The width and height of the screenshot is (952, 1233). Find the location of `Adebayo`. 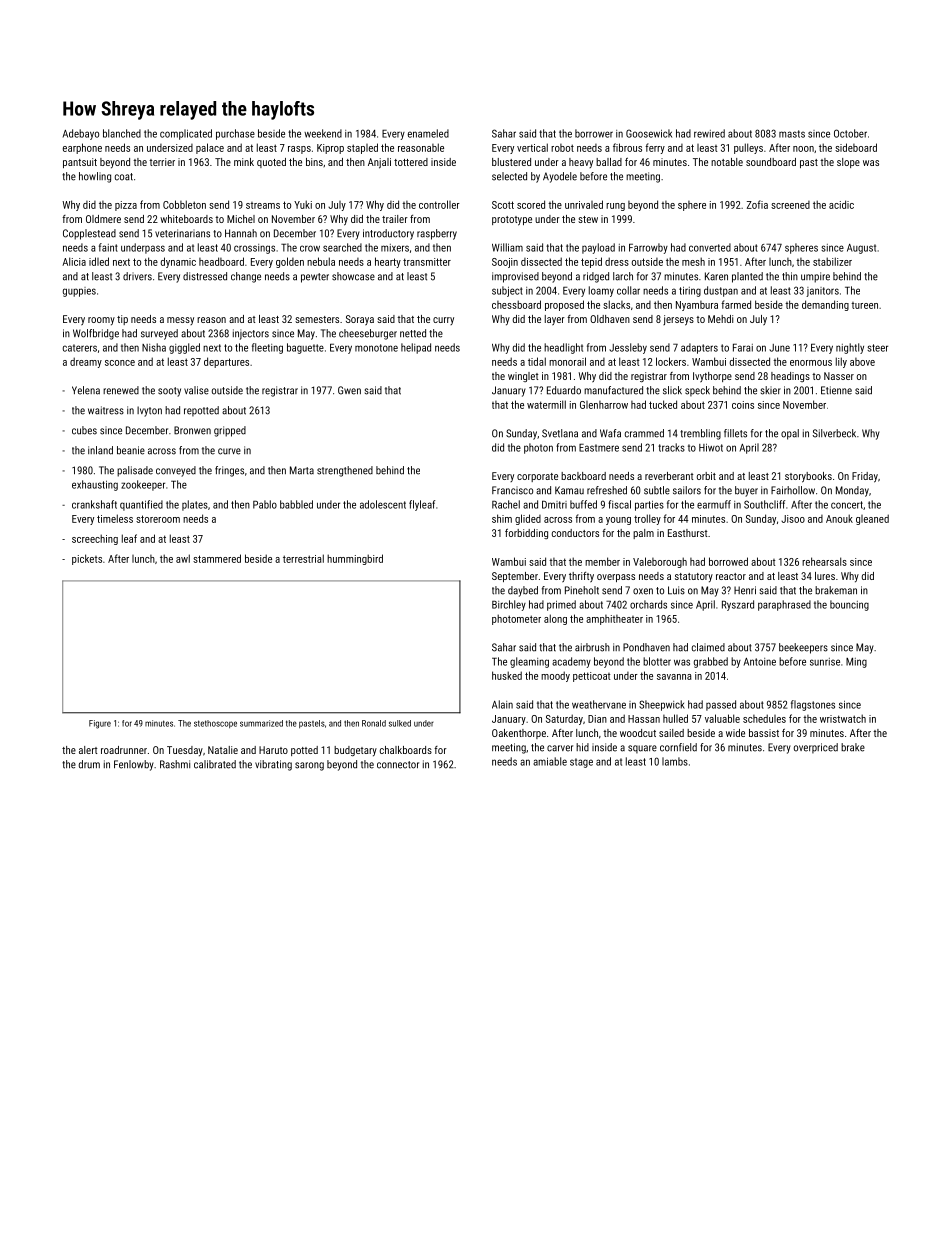

Adebayo is located at coordinates (81, 134).
